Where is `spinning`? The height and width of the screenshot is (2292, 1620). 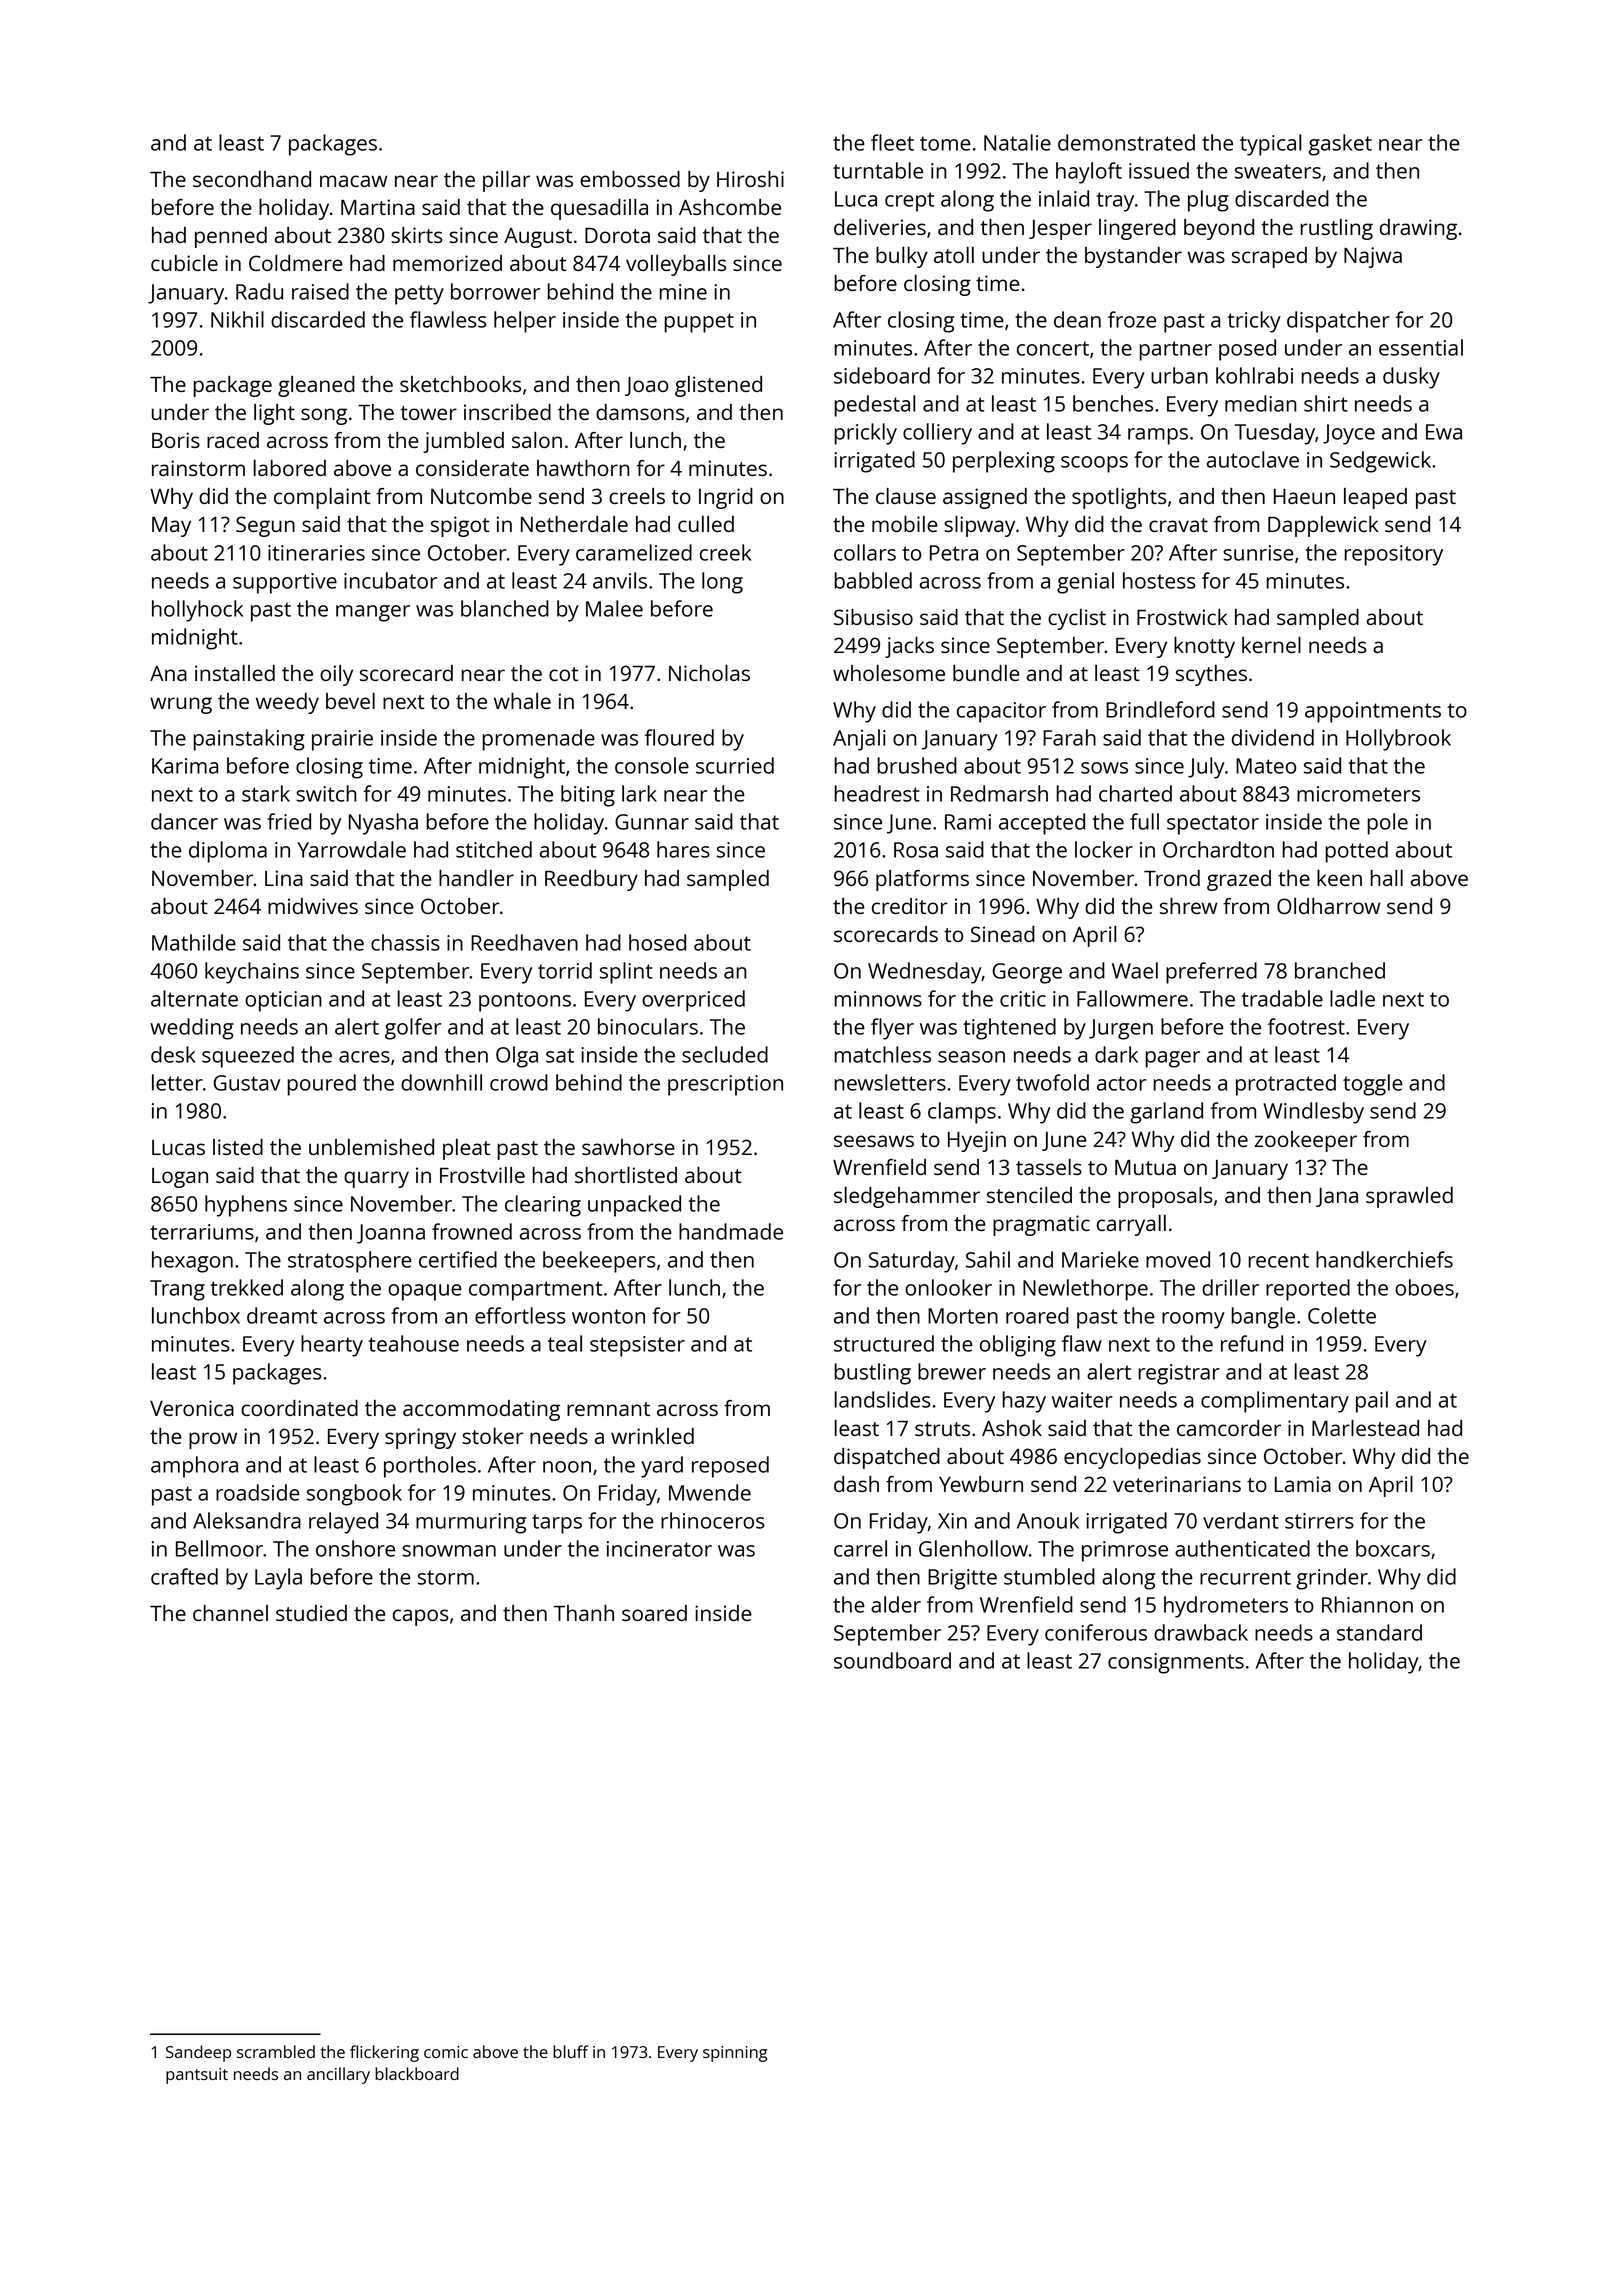 spinning is located at coordinates (735, 2054).
